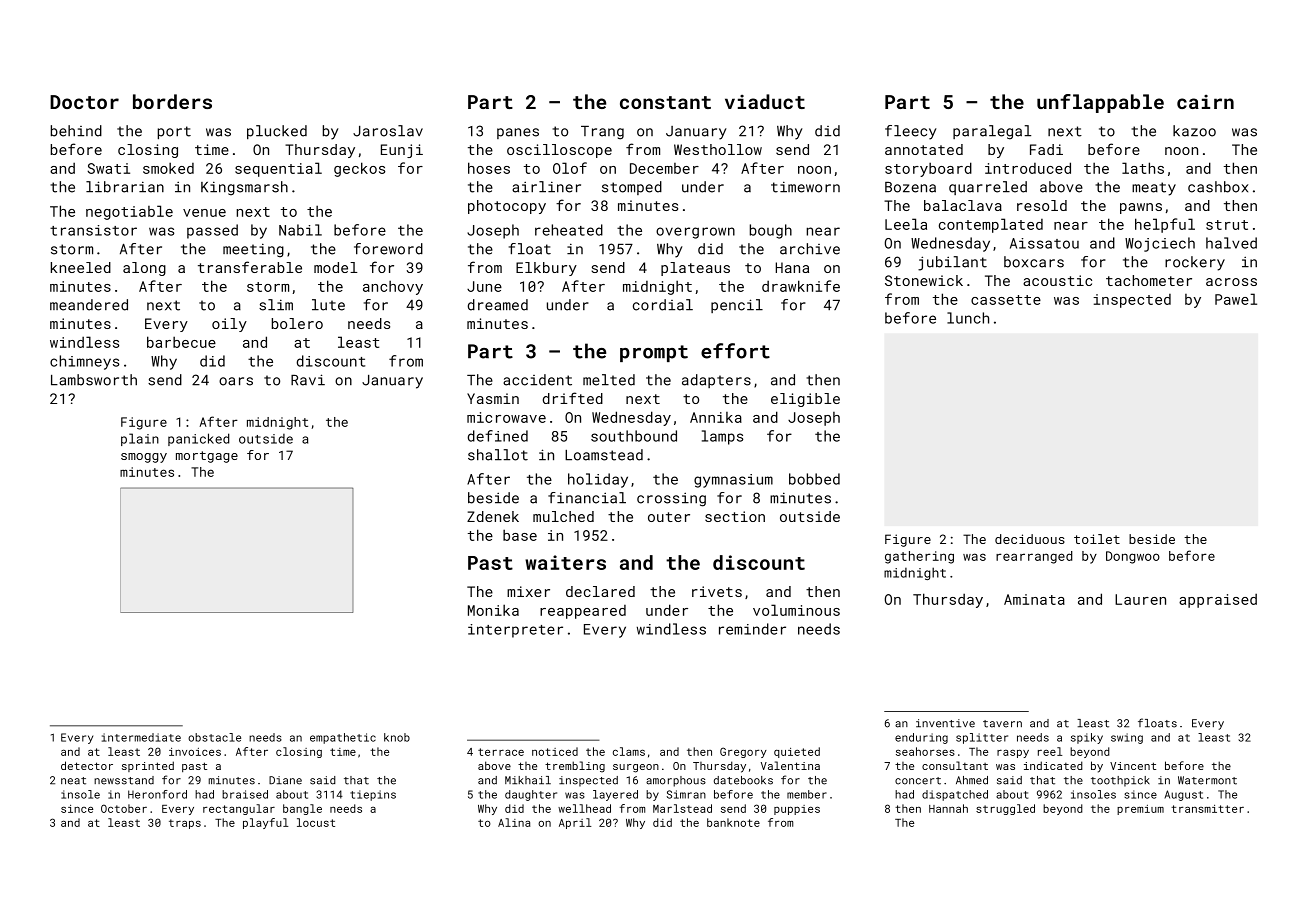  What do you see at coordinates (493, 516) in the page?
I see `Zdenek` at bounding box center [493, 516].
